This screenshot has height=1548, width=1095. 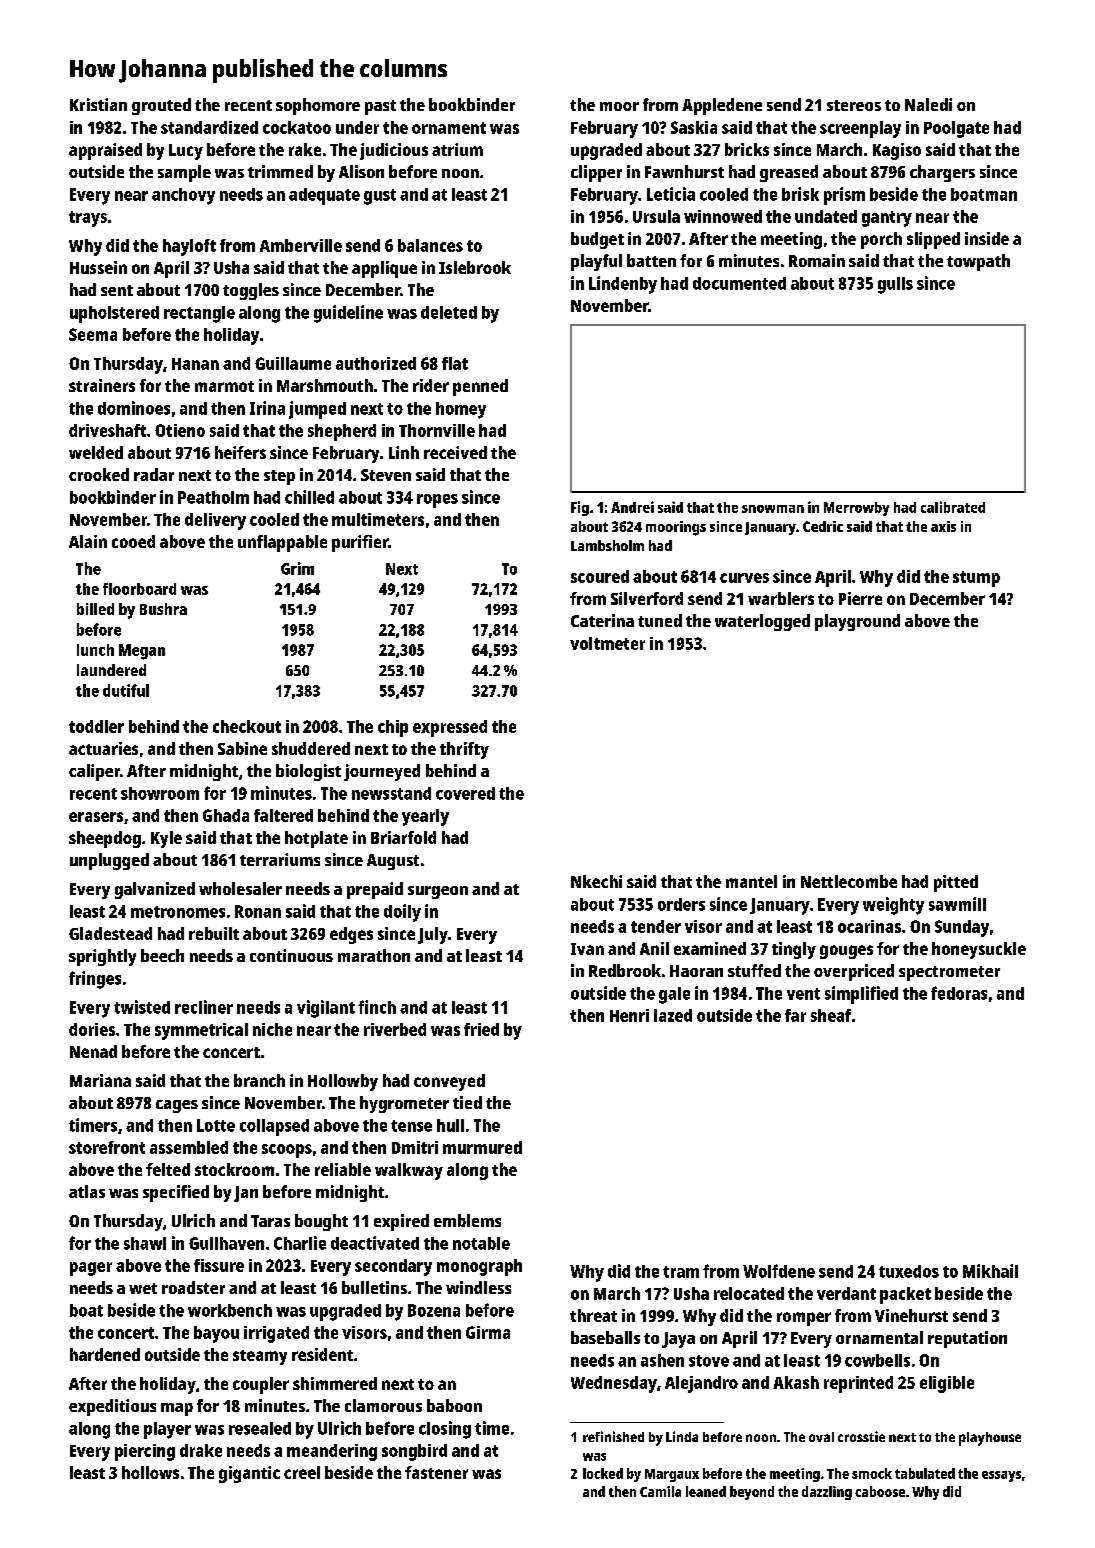 I want to click on applique, so click(x=384, y=269).
